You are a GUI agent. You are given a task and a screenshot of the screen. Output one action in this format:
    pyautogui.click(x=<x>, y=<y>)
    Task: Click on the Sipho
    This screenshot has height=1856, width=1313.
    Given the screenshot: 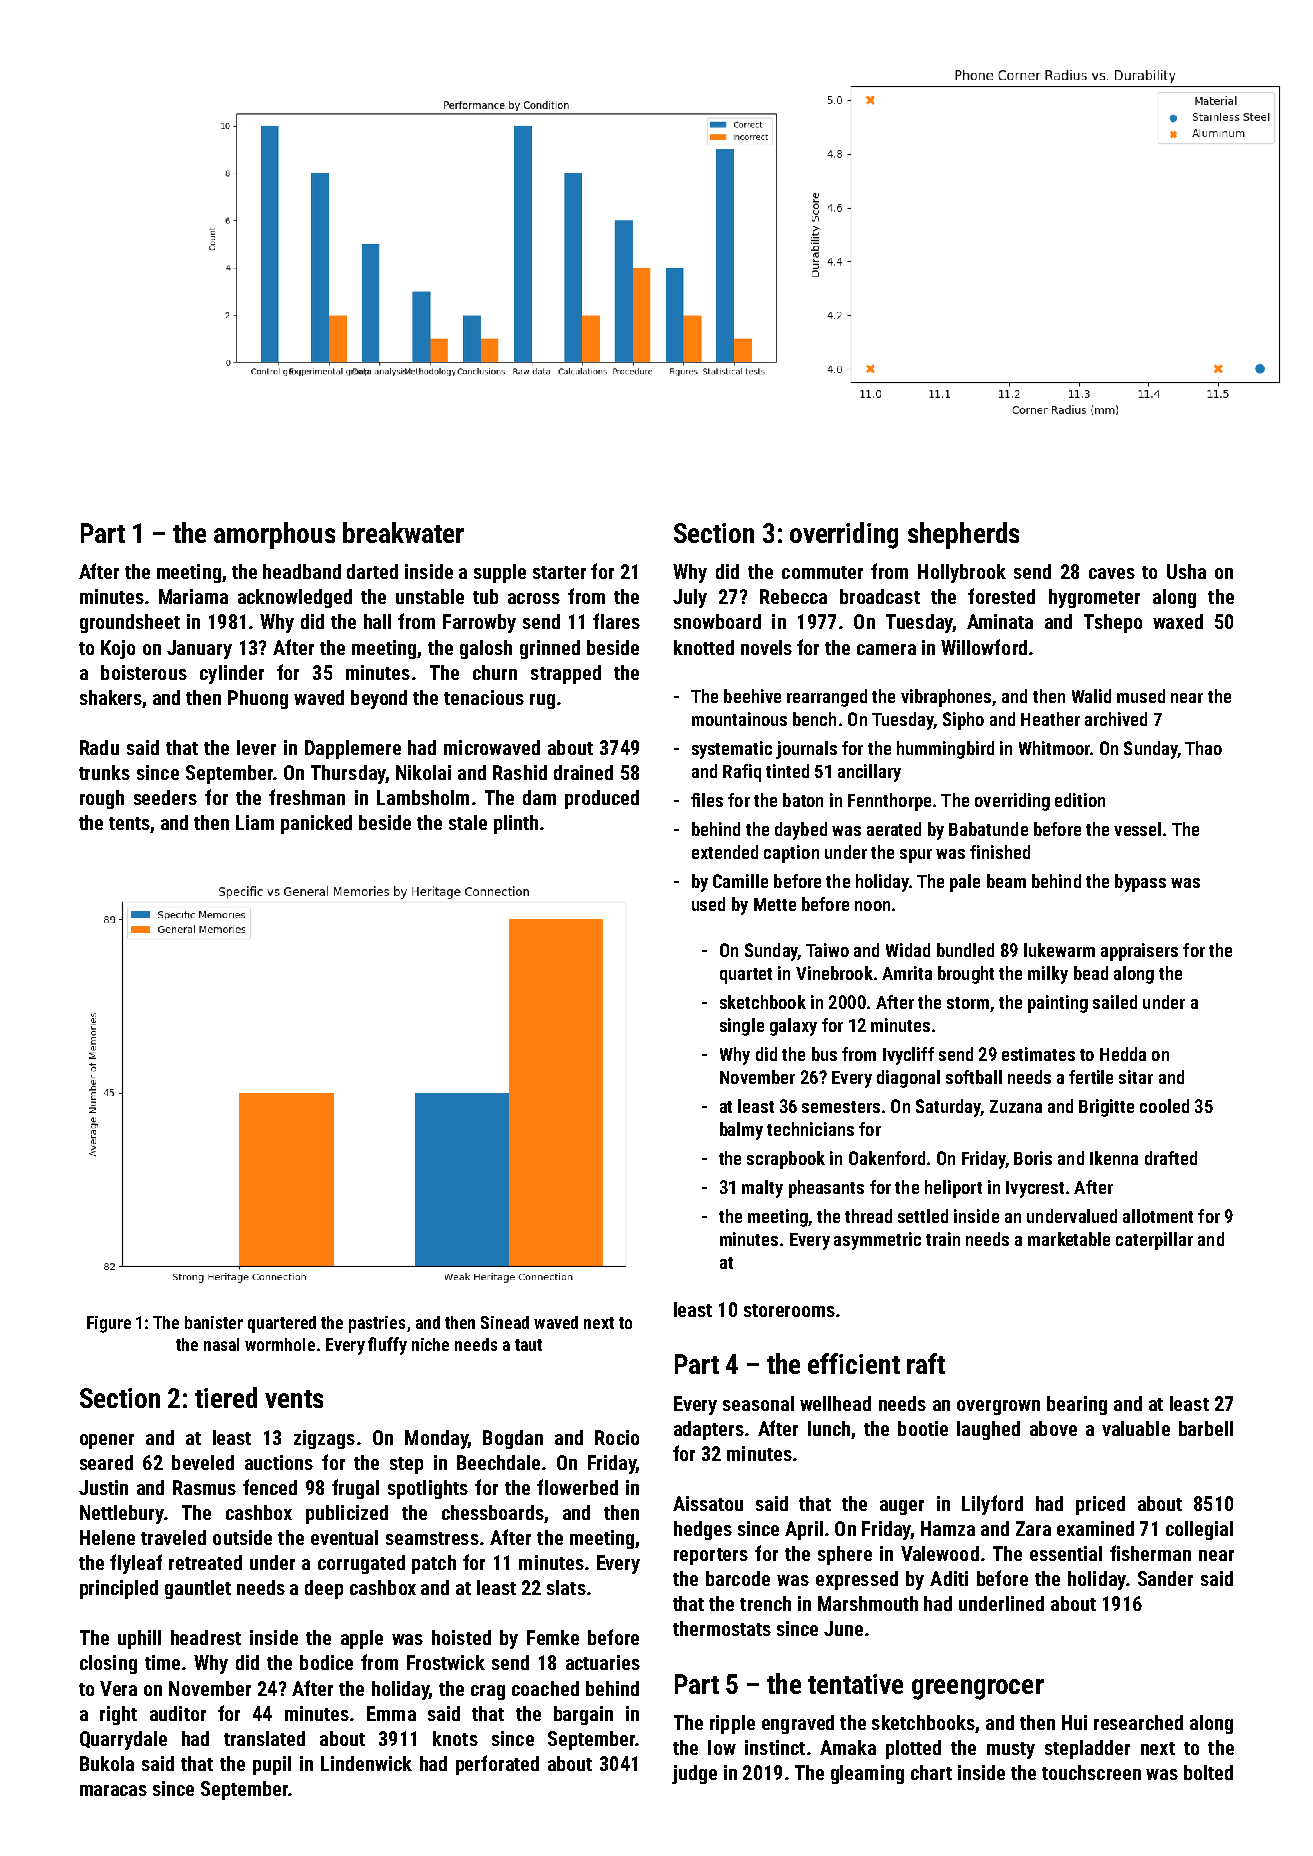 What is the action you would take?
    pyautogui.click(x=963, y=721)
